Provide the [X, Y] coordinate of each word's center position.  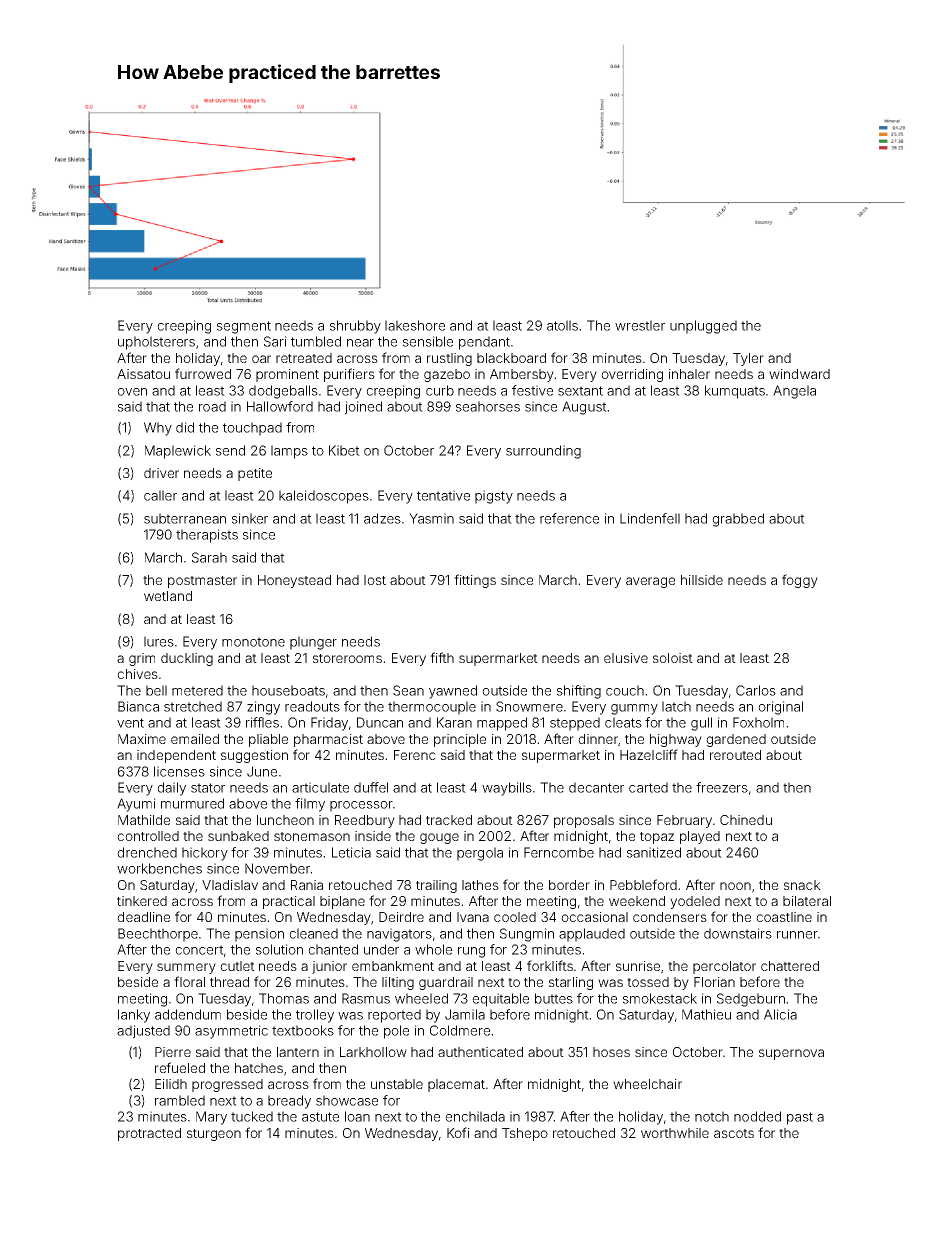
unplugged [703, 327]
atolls [562, 325]
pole [396, 1032]
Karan [454, 722]
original [780, 708]
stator [208, 788]
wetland [168, 596]
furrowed [203, 373]
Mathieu [706, 1014]
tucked [252, 1116]
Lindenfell [650, 518]
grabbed [738, 520]
